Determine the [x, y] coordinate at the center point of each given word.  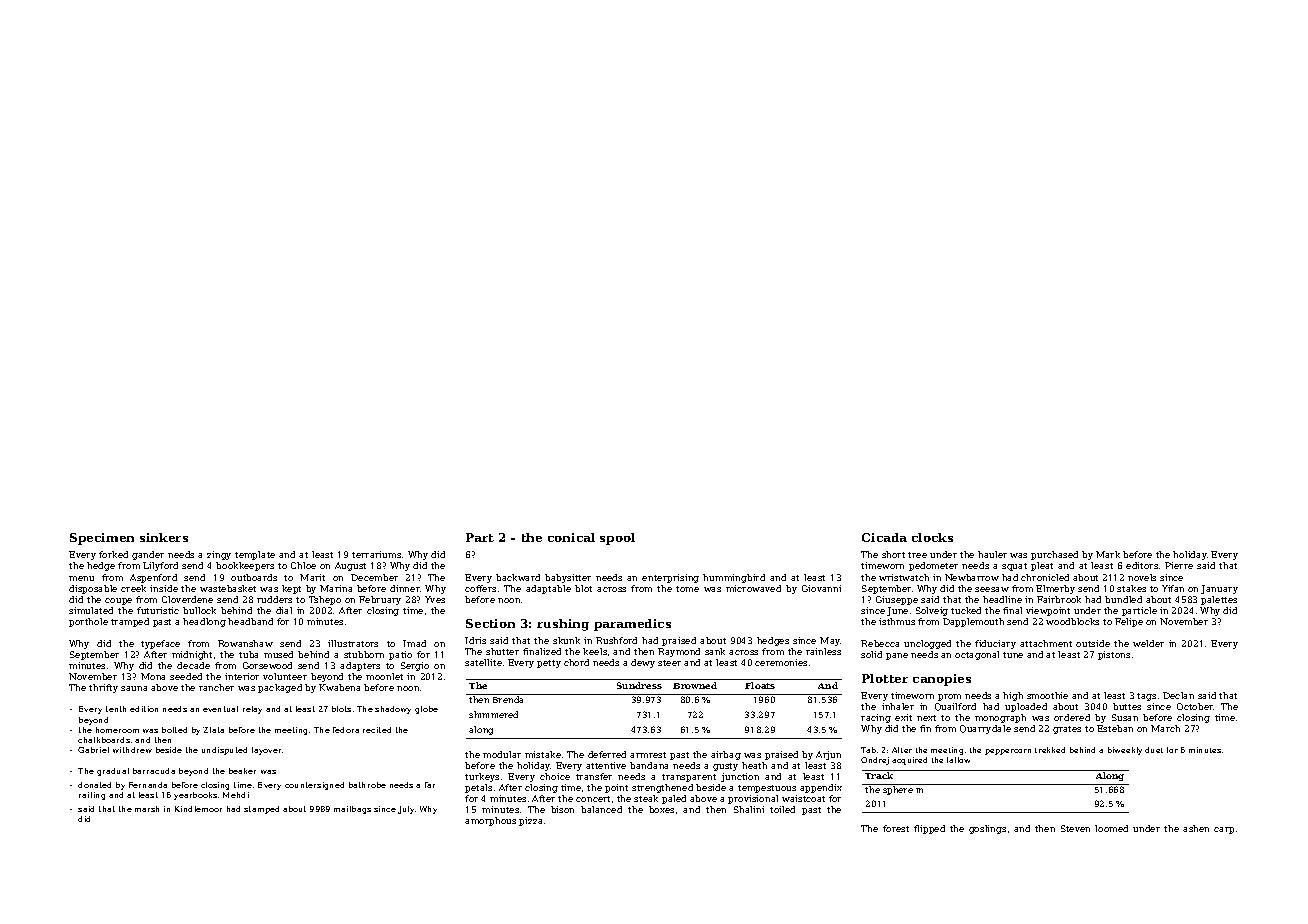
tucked [966, 610]
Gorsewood [267, 665]
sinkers [164, 537]
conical [571, 537]
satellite [483, 662]
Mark [1108, 554]
